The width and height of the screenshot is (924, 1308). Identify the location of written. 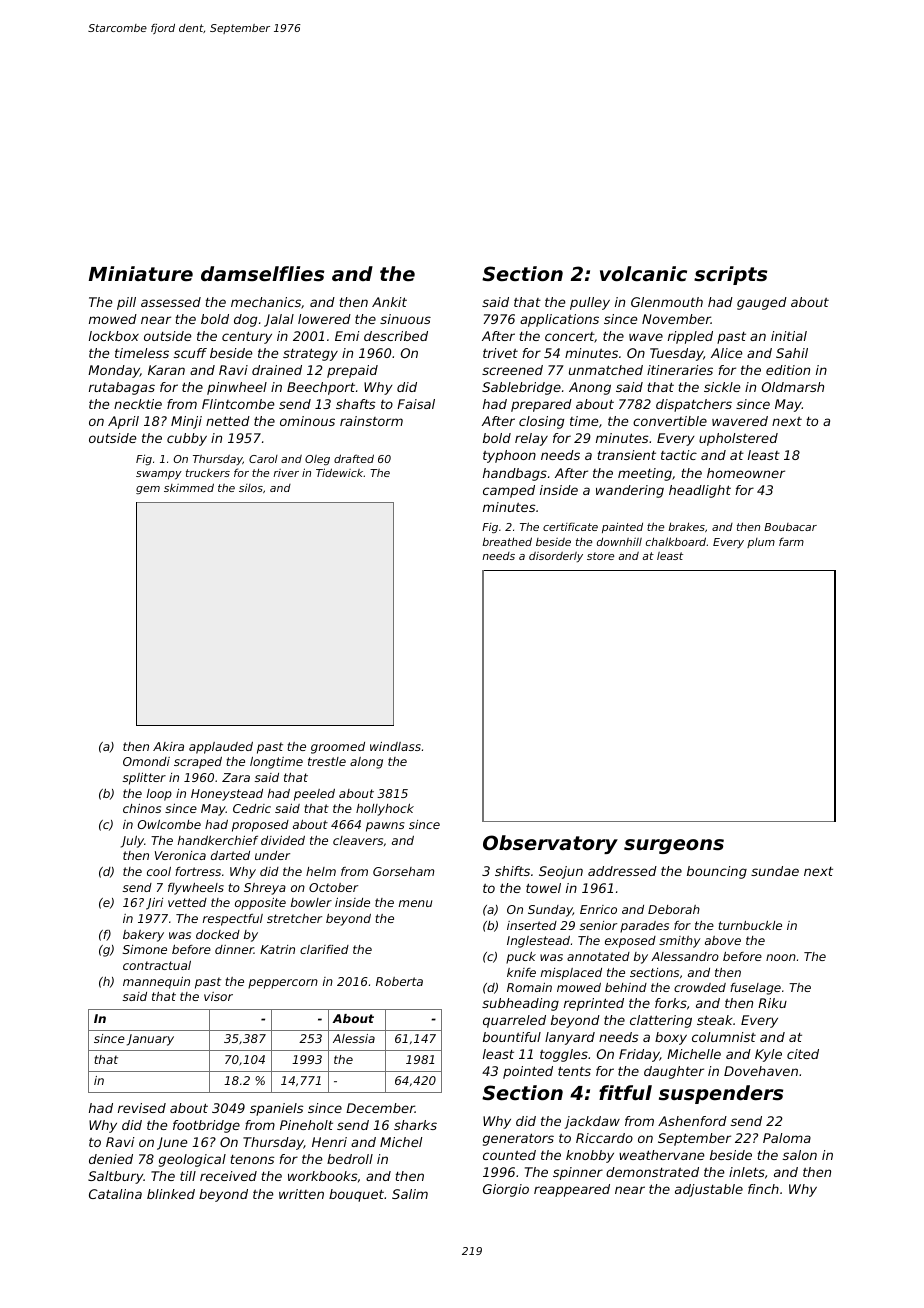
(301, 1194).
